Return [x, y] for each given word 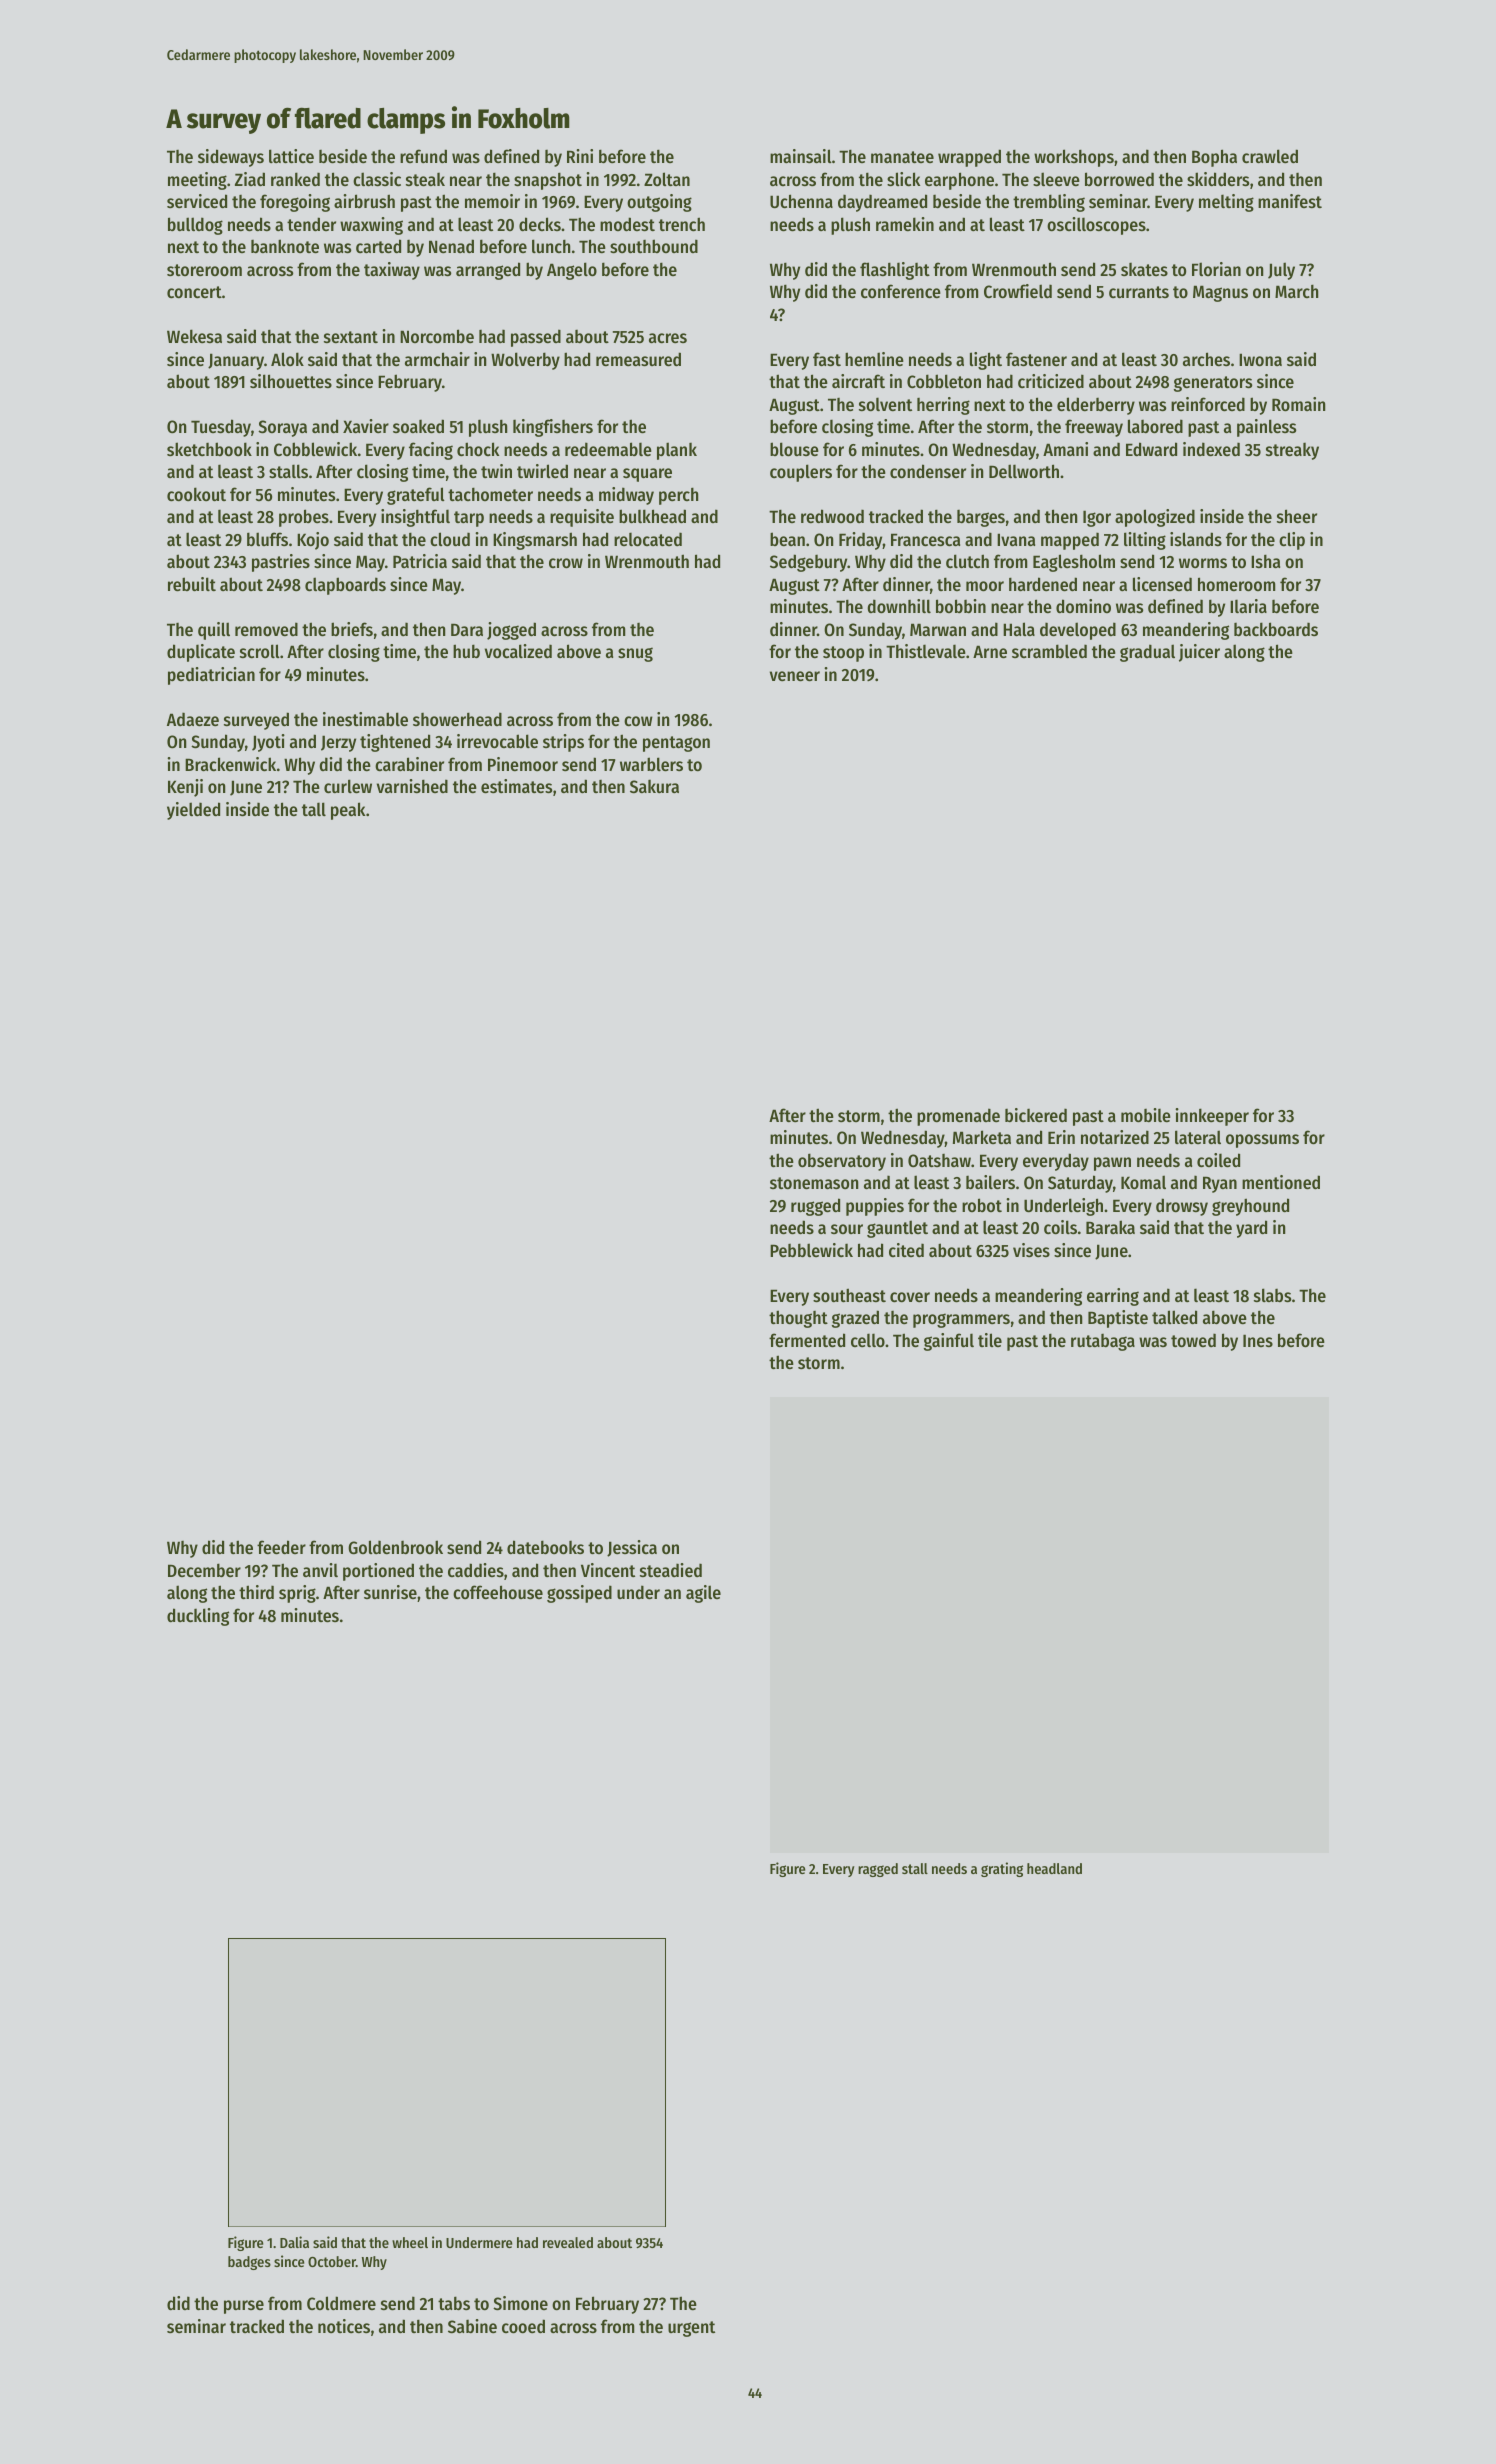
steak [425, 179]
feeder [281, 1547]
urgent [691, 2329]
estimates [516, 786]
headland [1054, 1868]
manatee [902, 157]
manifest [1290, 201]
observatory [842, 1162]
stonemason [814, 1183]
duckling [198, 1617]
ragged [878, 1870]
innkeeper [1212, 1117]
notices [344, 2326]
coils [1060, 1227]
